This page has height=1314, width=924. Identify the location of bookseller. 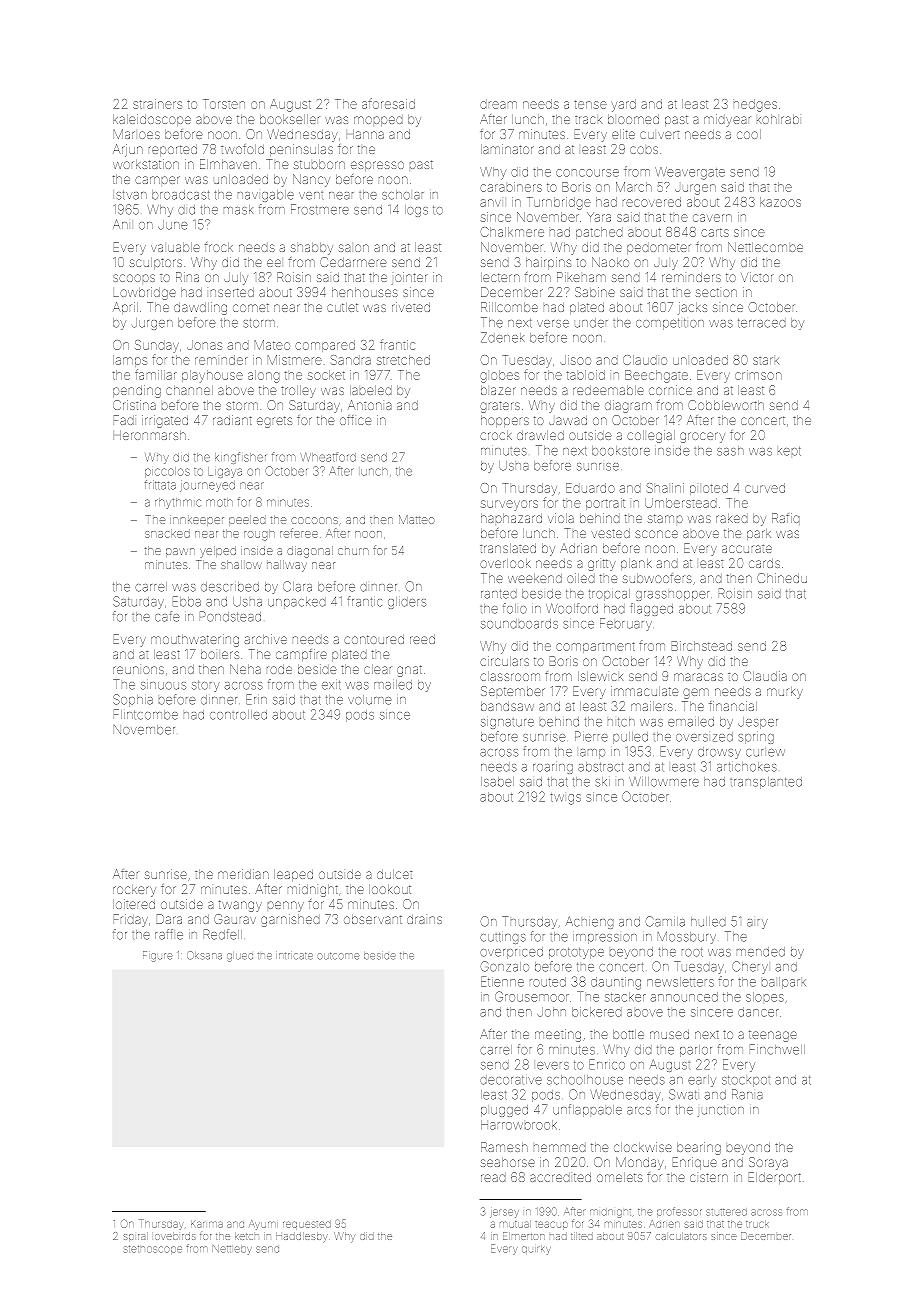
(290, 119).
